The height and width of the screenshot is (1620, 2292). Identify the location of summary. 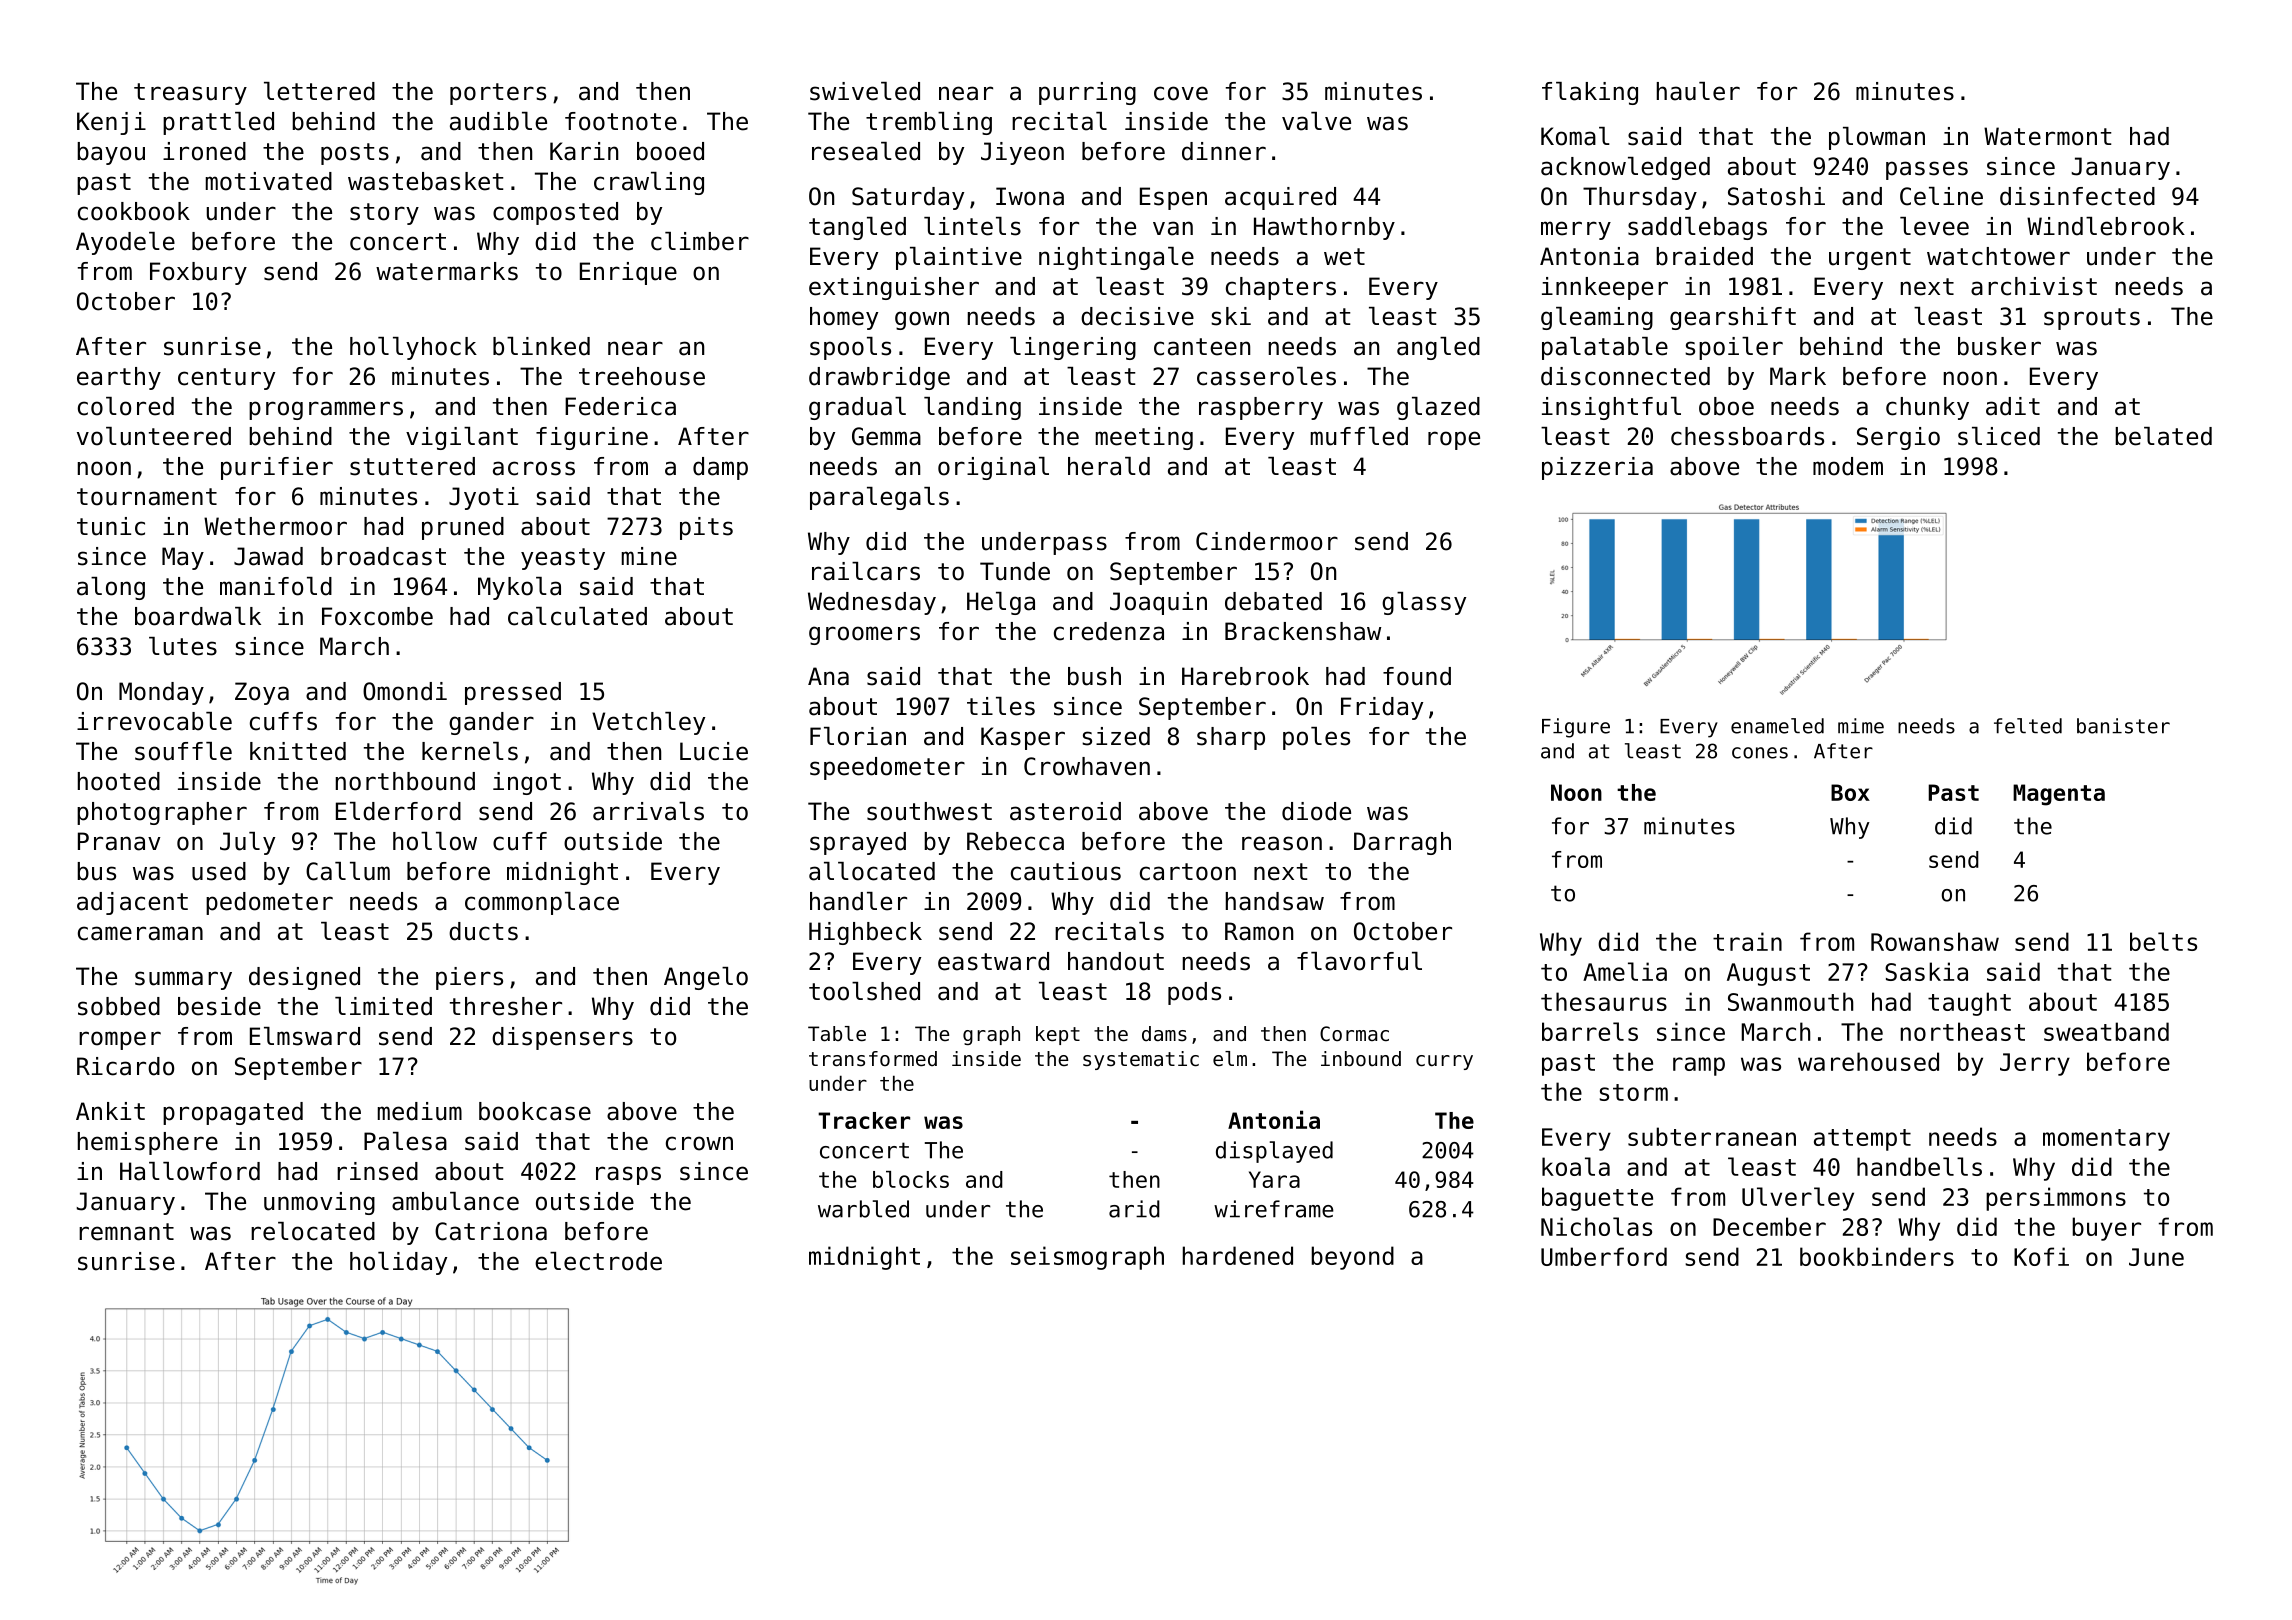
(183, 980).
